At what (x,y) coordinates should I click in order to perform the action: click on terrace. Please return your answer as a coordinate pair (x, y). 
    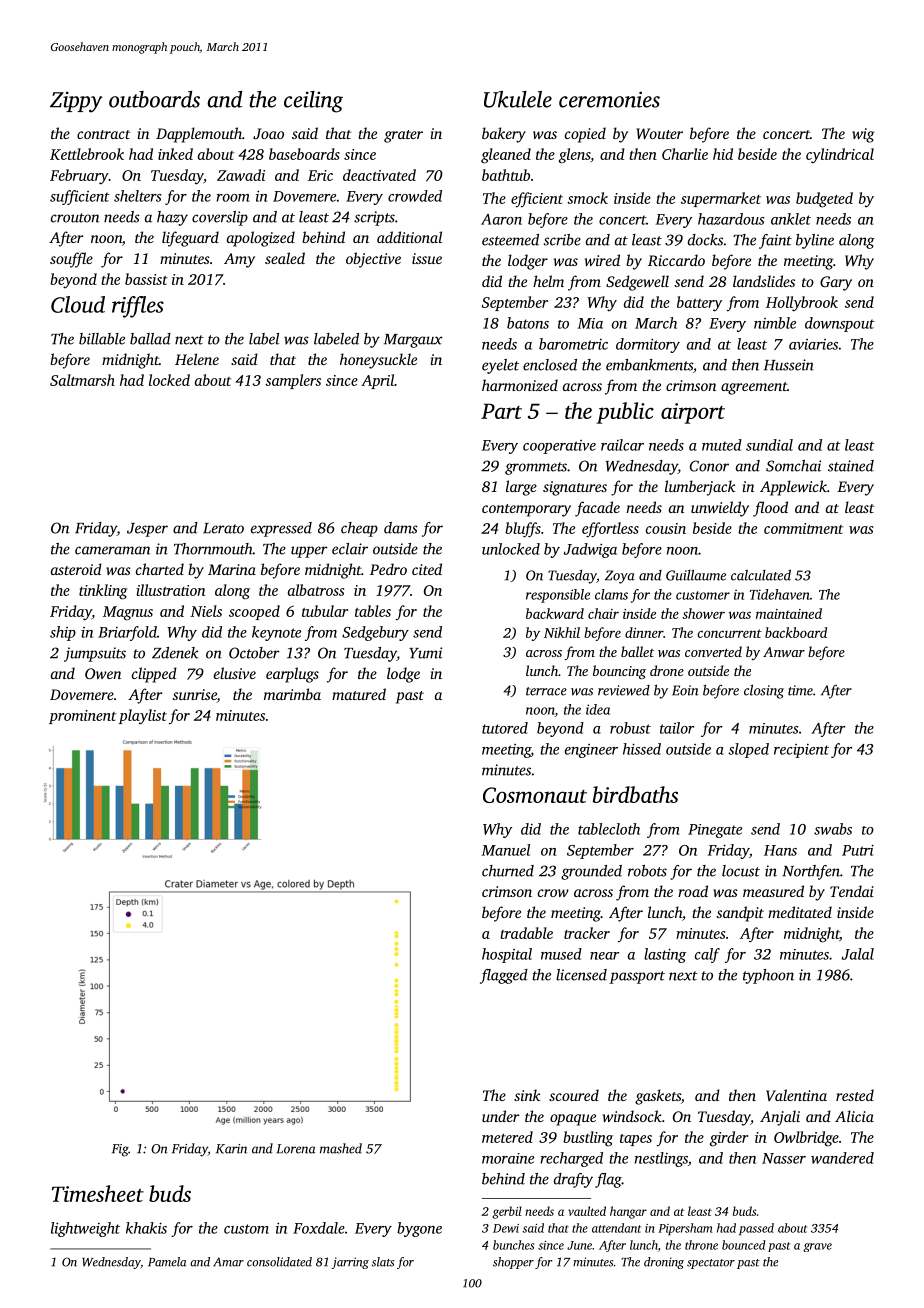
    Looking at the image, I should click on (546, 691).
